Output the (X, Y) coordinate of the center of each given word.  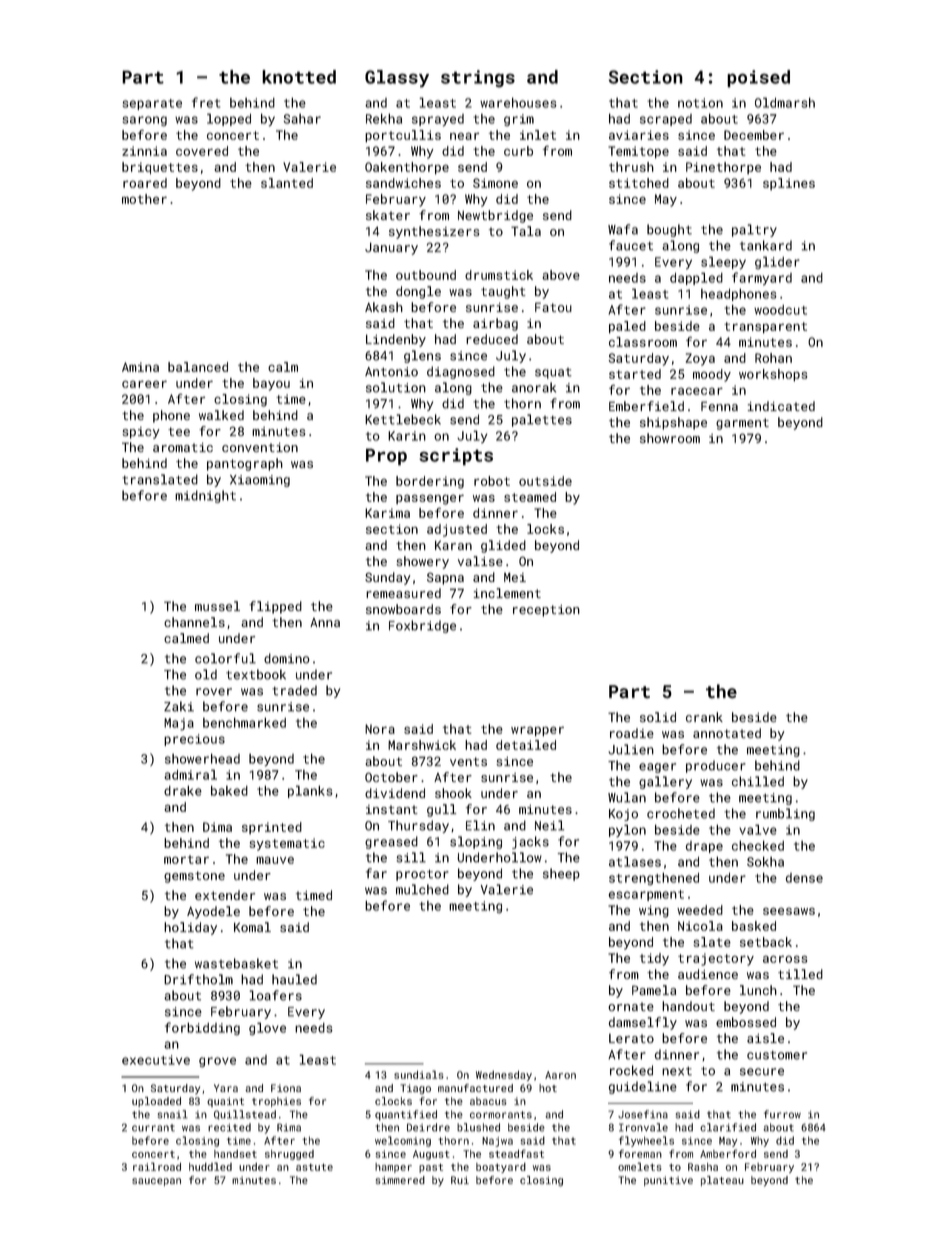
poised (758, 79)
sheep (561, 874)
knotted (299, 77)
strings (478, 78)
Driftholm (198, 979)
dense (804, 878)
